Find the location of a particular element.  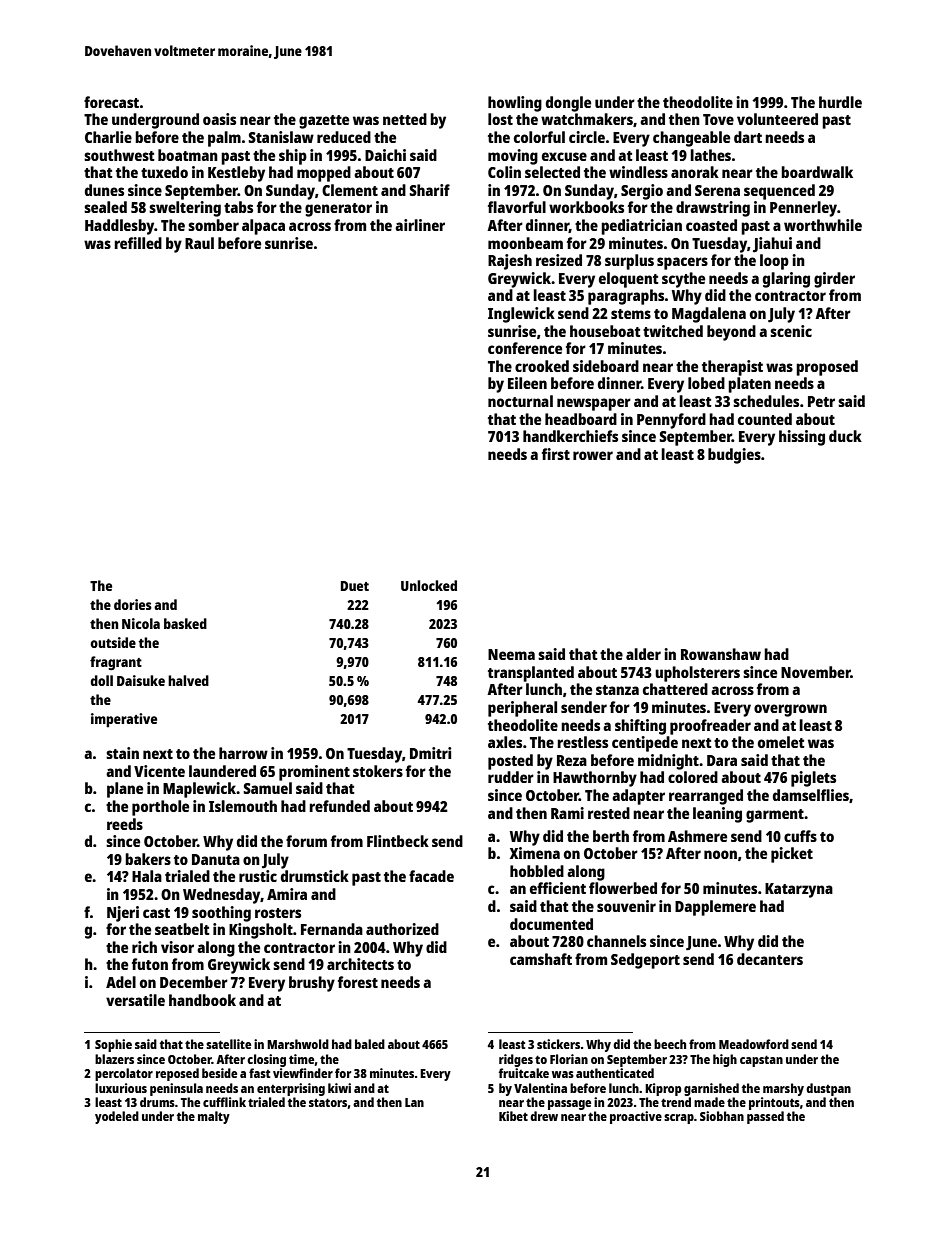

piglets is located at coordinates (813, 779).
